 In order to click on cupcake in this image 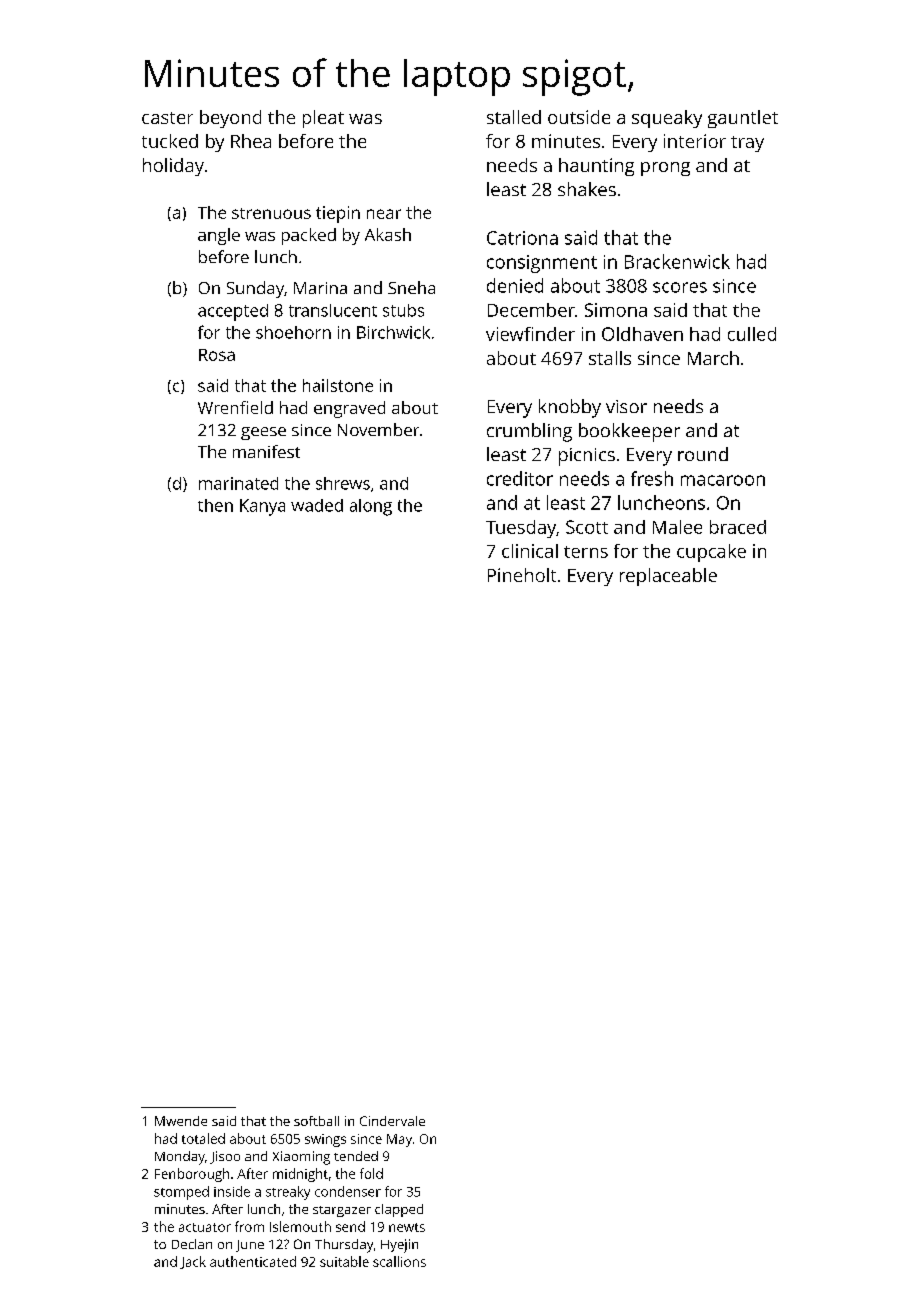, I will do `click(711, 553)`.
